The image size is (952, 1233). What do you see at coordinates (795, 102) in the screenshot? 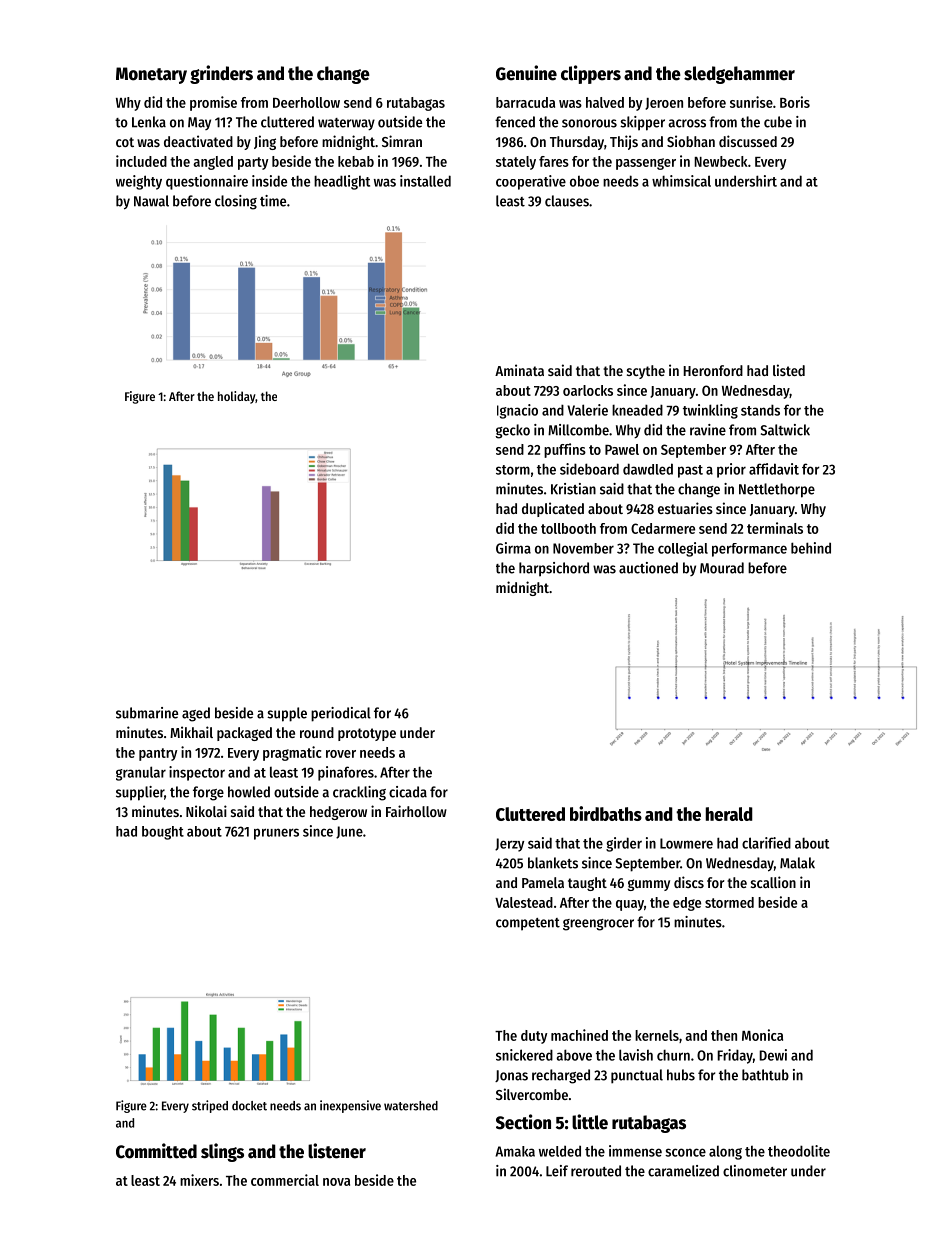
I see `Boris` at bounding box center [795, 102].
